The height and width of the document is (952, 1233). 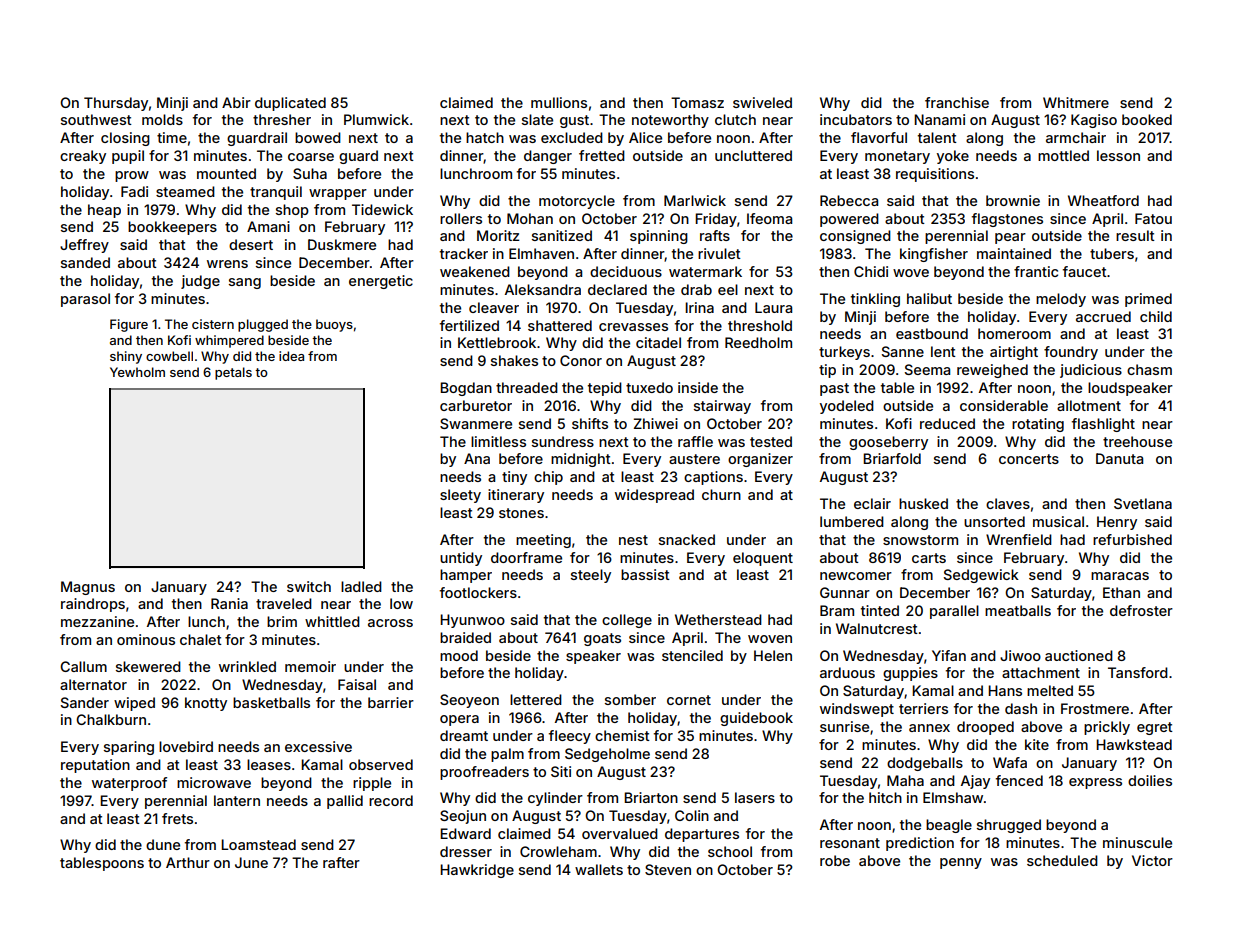 What do you see at coordinates (498, 235) in the document?
I see `Moritz` at bounding box center [498, 235].
